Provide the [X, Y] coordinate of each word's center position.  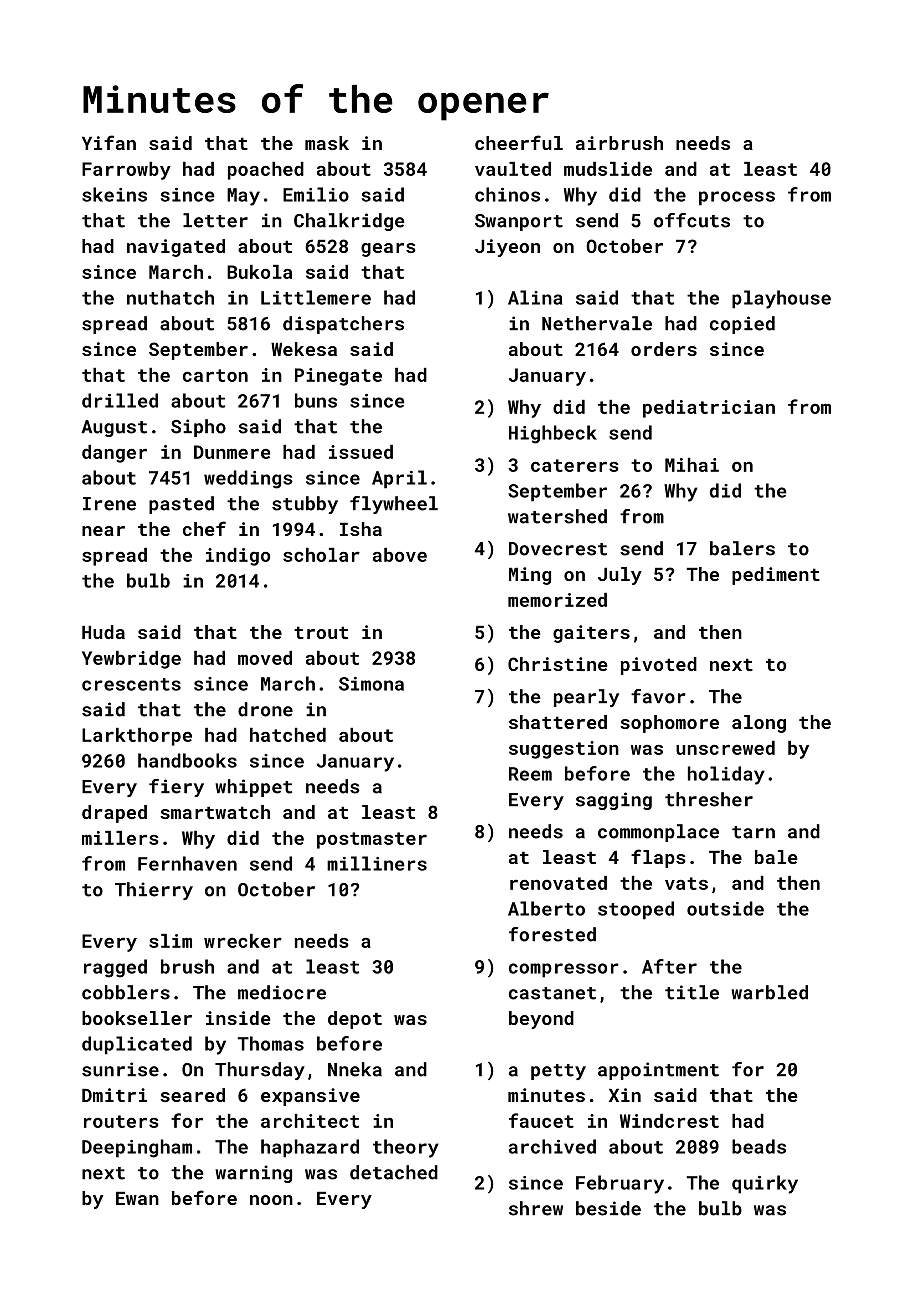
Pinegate [338, 377]
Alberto [546, 908]
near [103, 531]
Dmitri [114, 1095]
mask [327, 143]
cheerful [519, 142]
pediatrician [709, 409]
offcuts [692, 220]
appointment [658, 1071]
